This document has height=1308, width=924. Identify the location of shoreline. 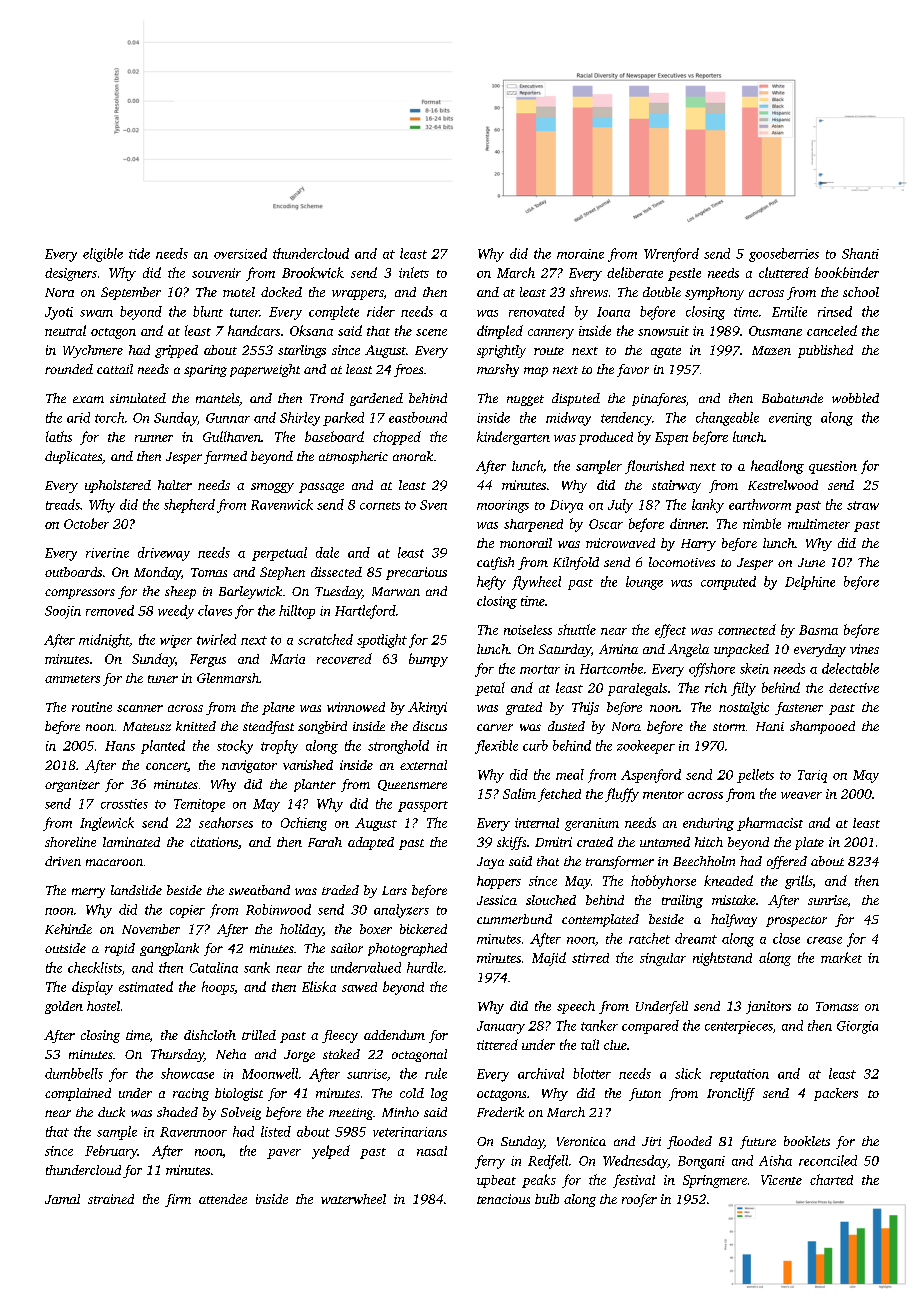
(70, 842).
